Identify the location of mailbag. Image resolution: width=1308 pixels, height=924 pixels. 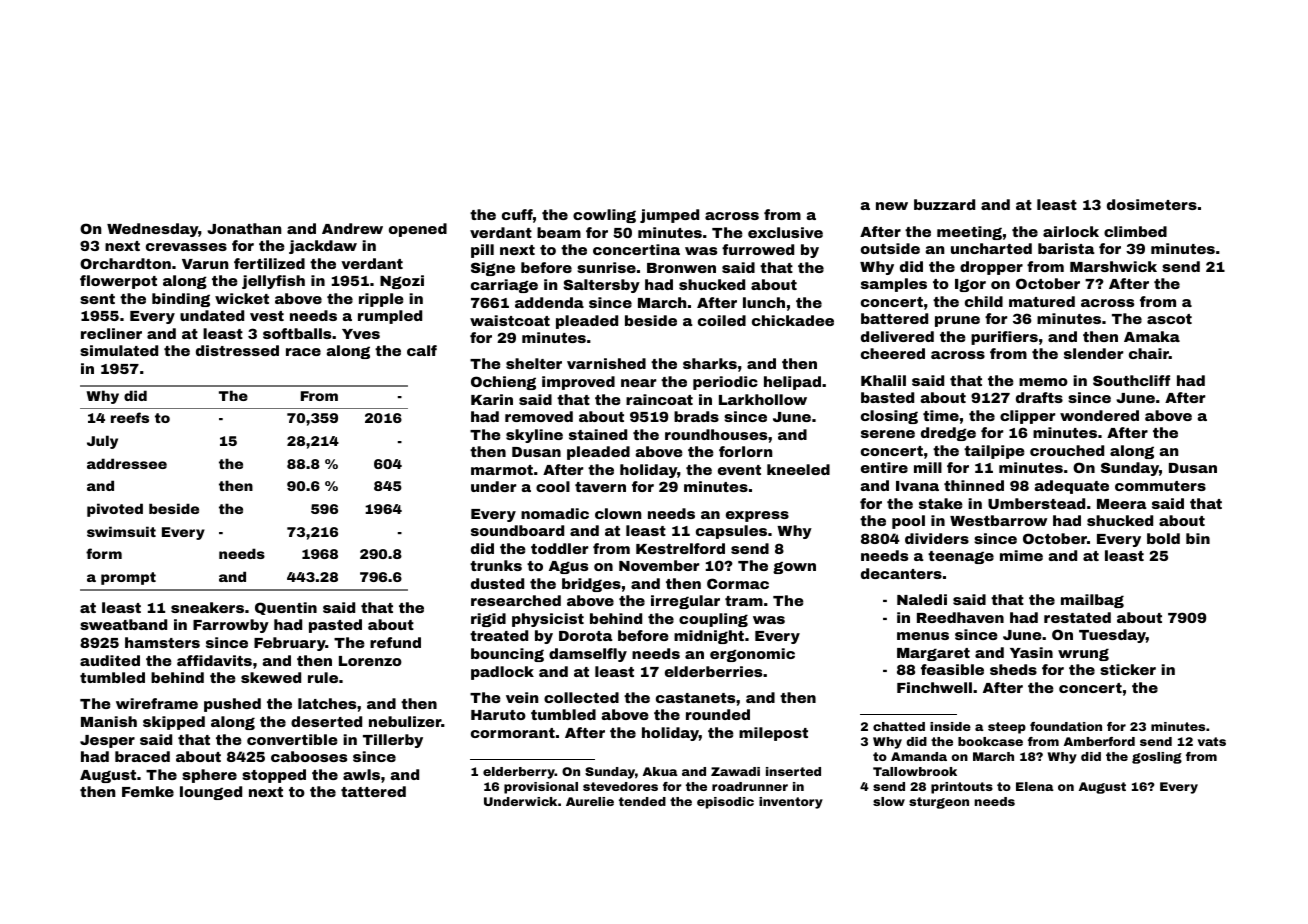
(1092, 601).
